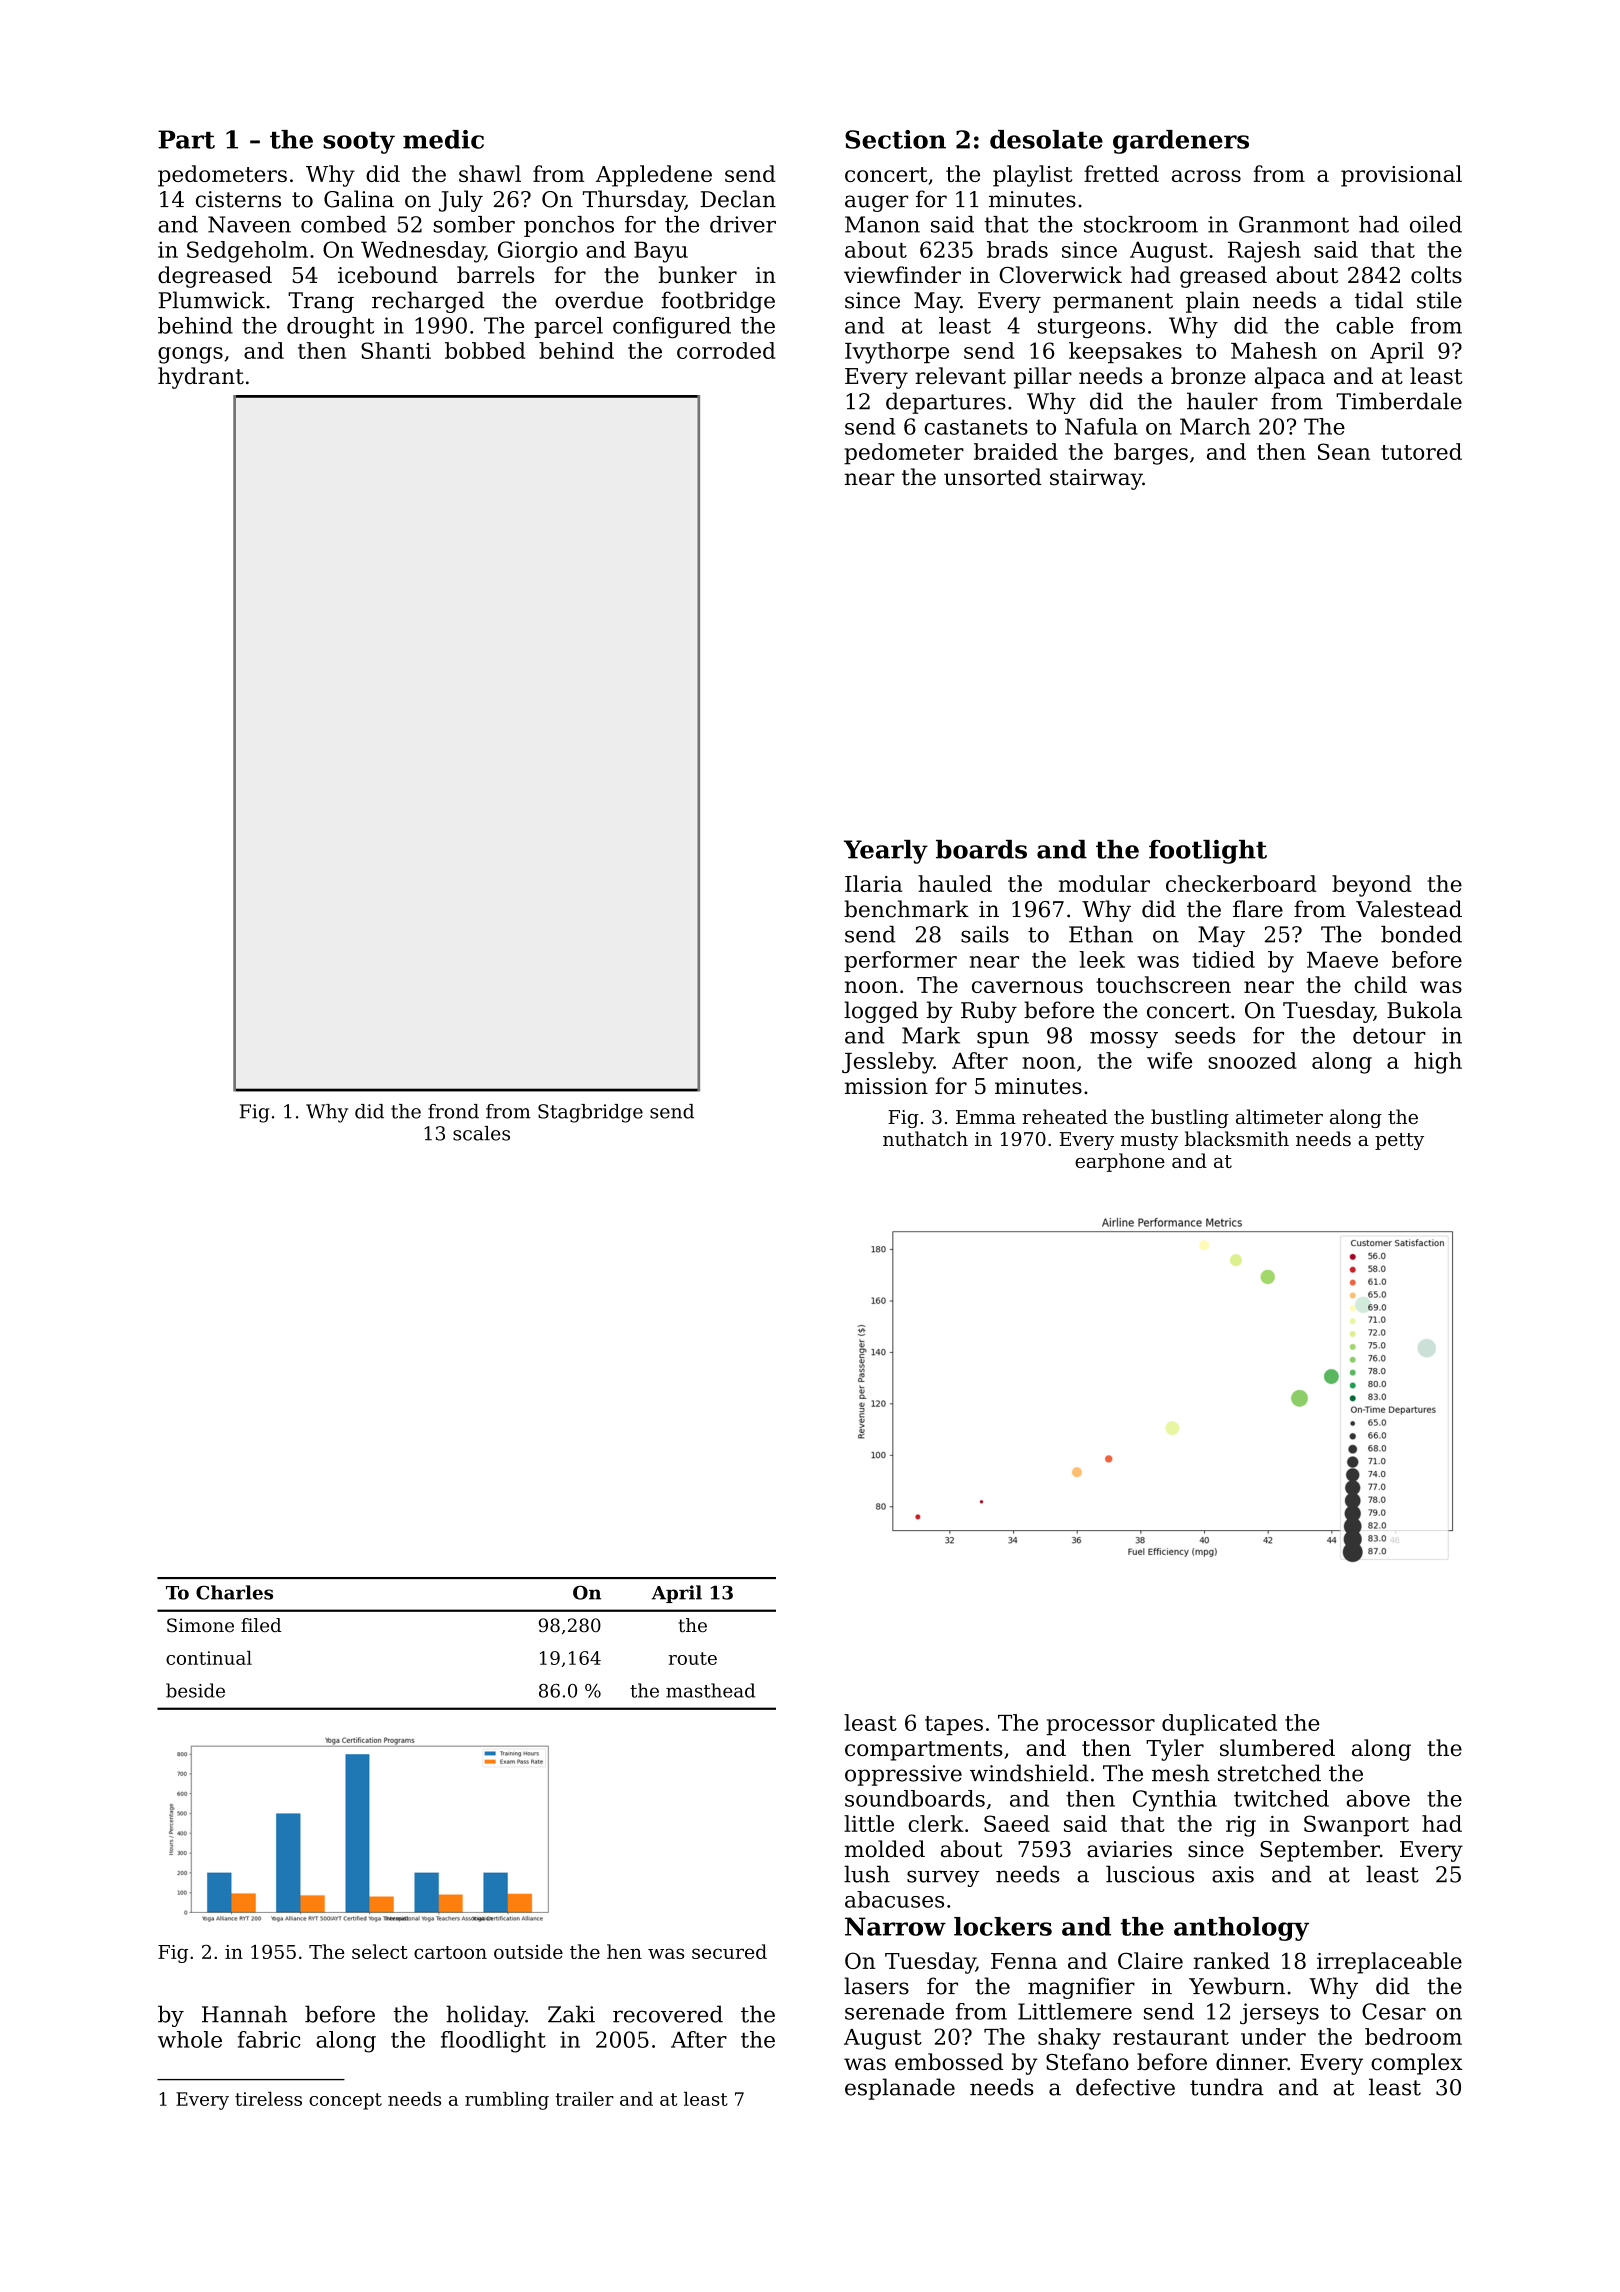  Describe the element at coordinates (1378, 1798) in the document. I see `above` at that location.
